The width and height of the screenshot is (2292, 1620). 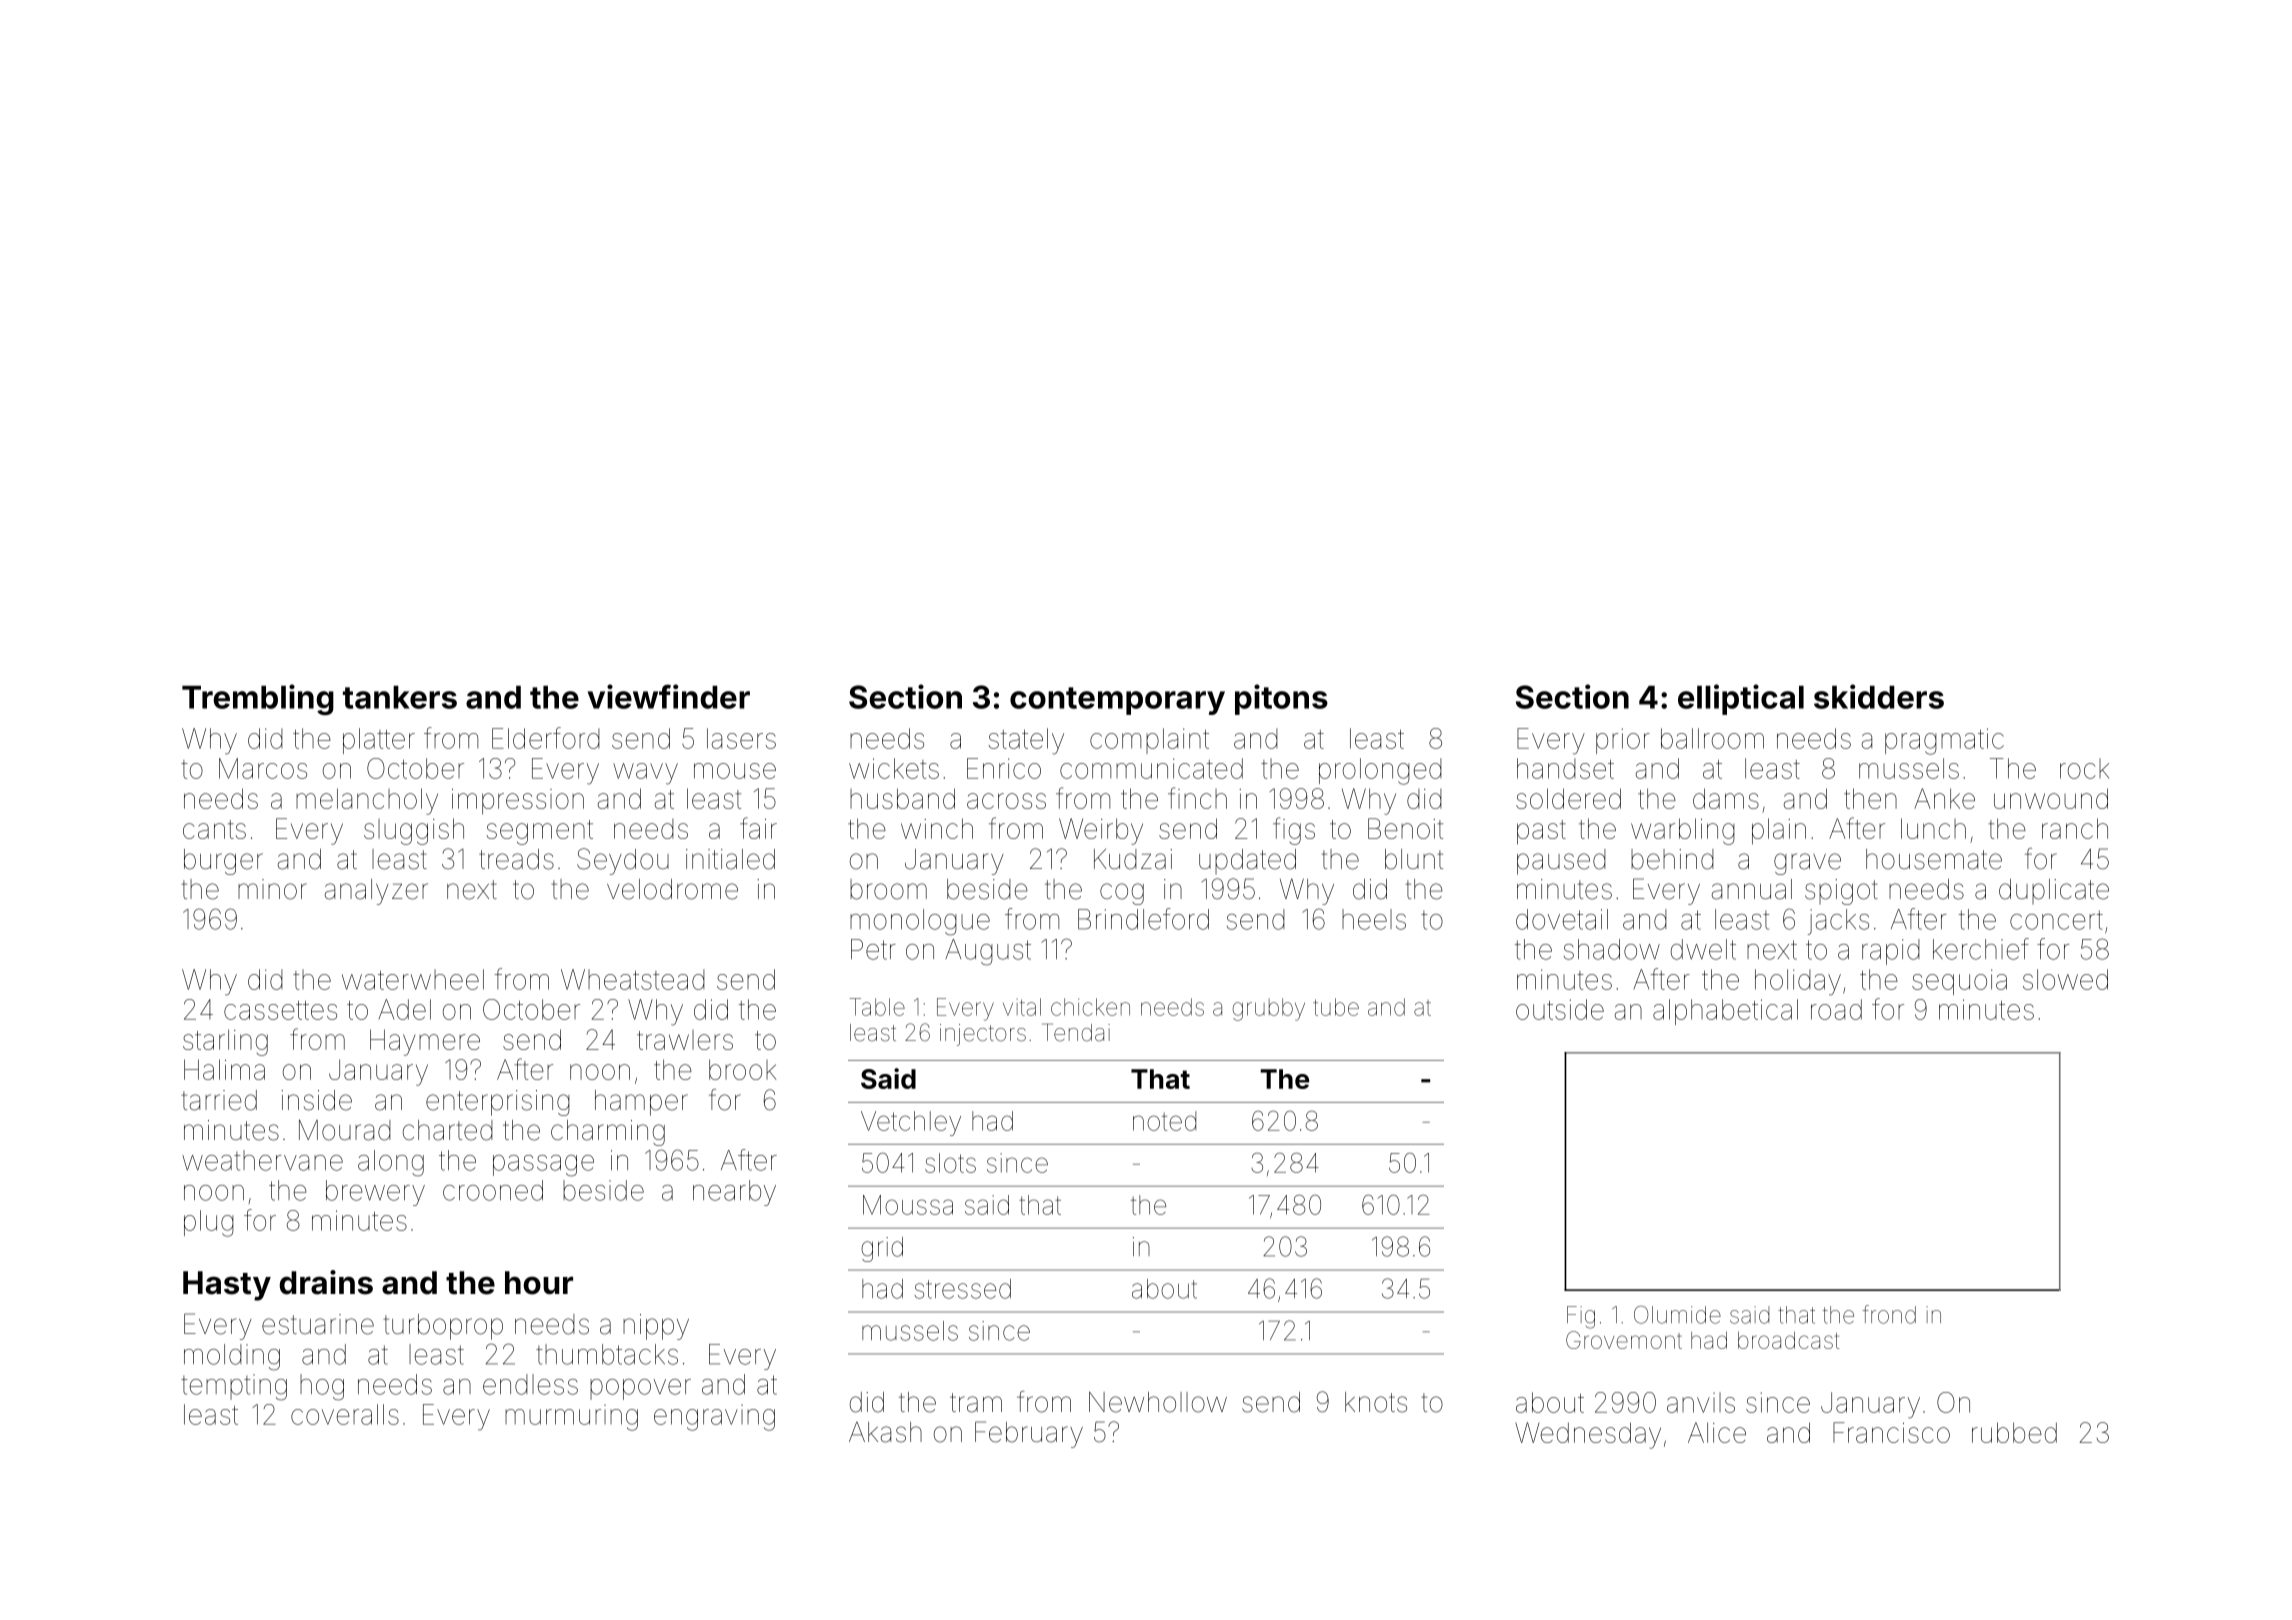 I want to click on skidders, so click(x=1879, y=696).
